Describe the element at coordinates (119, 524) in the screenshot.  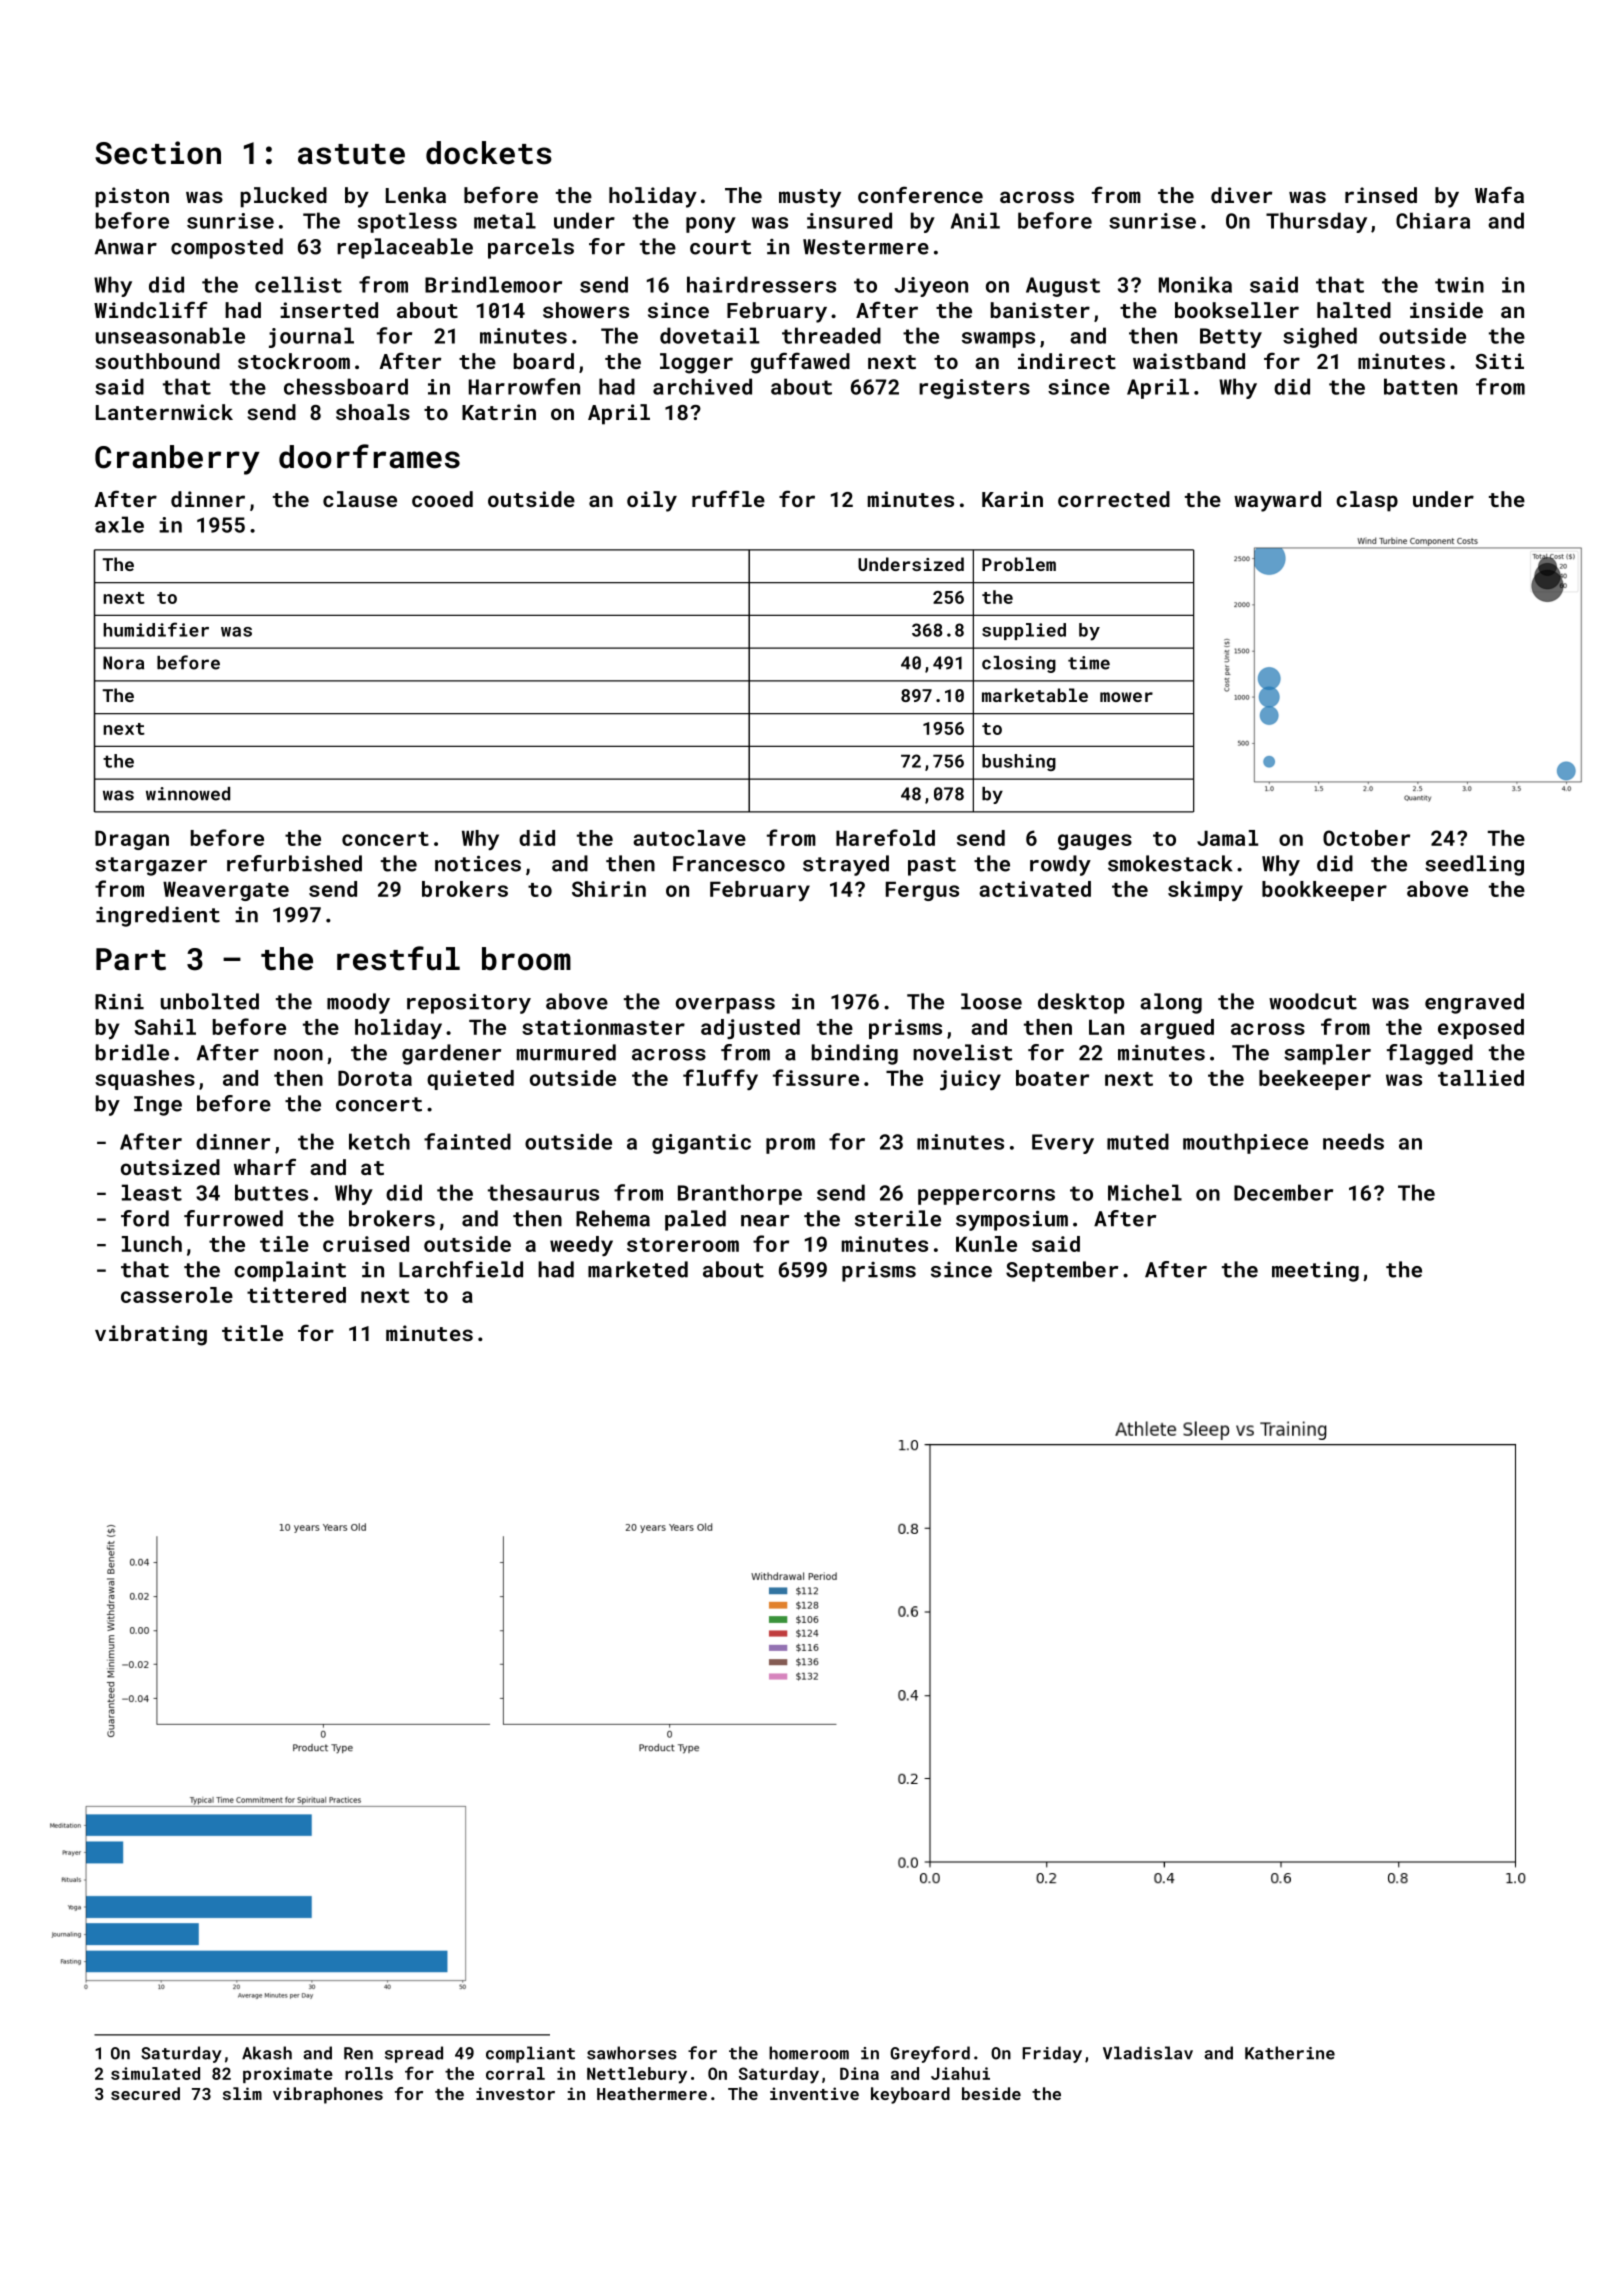
I see `axle` at that location.
